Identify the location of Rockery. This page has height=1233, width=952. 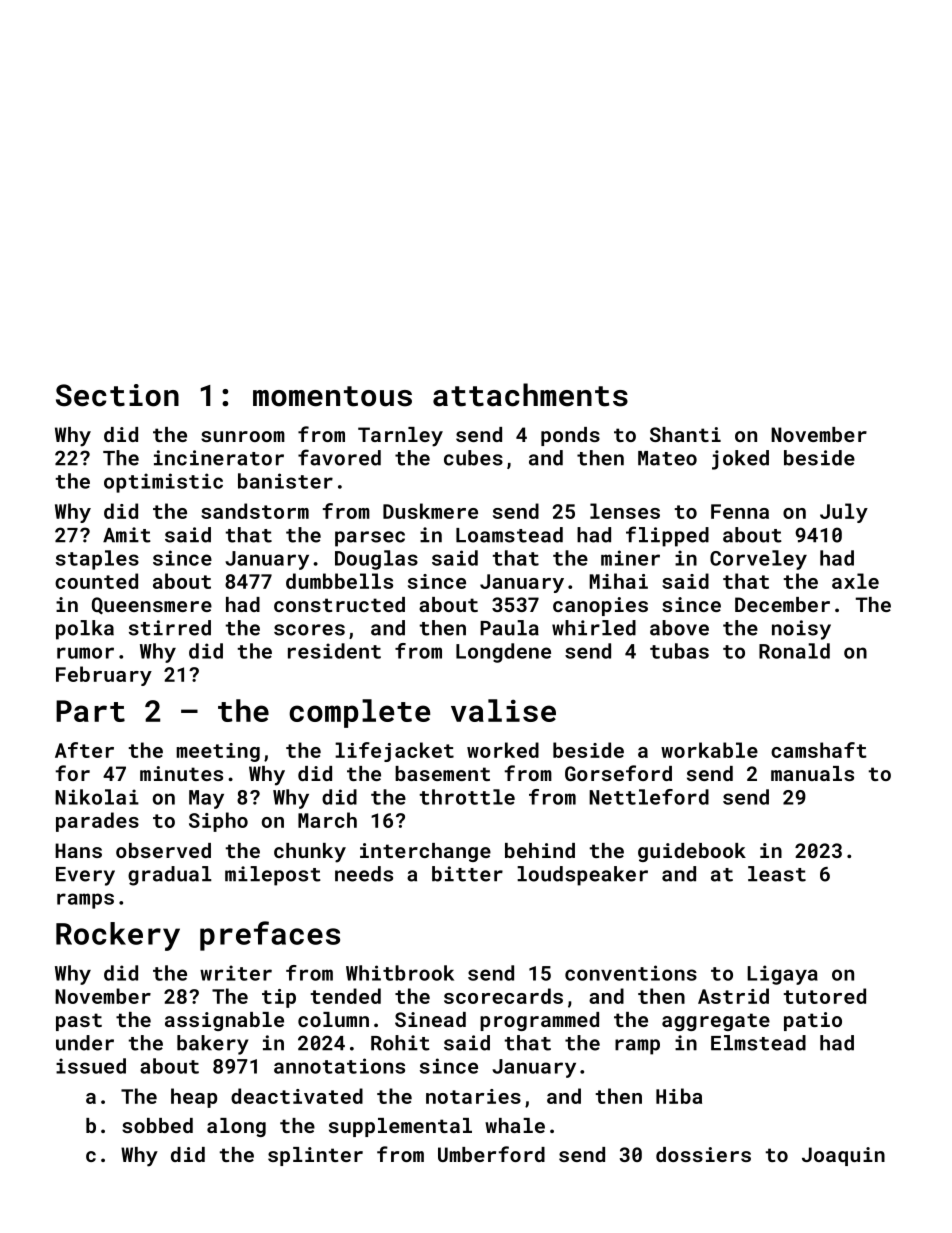
(118, 936).
